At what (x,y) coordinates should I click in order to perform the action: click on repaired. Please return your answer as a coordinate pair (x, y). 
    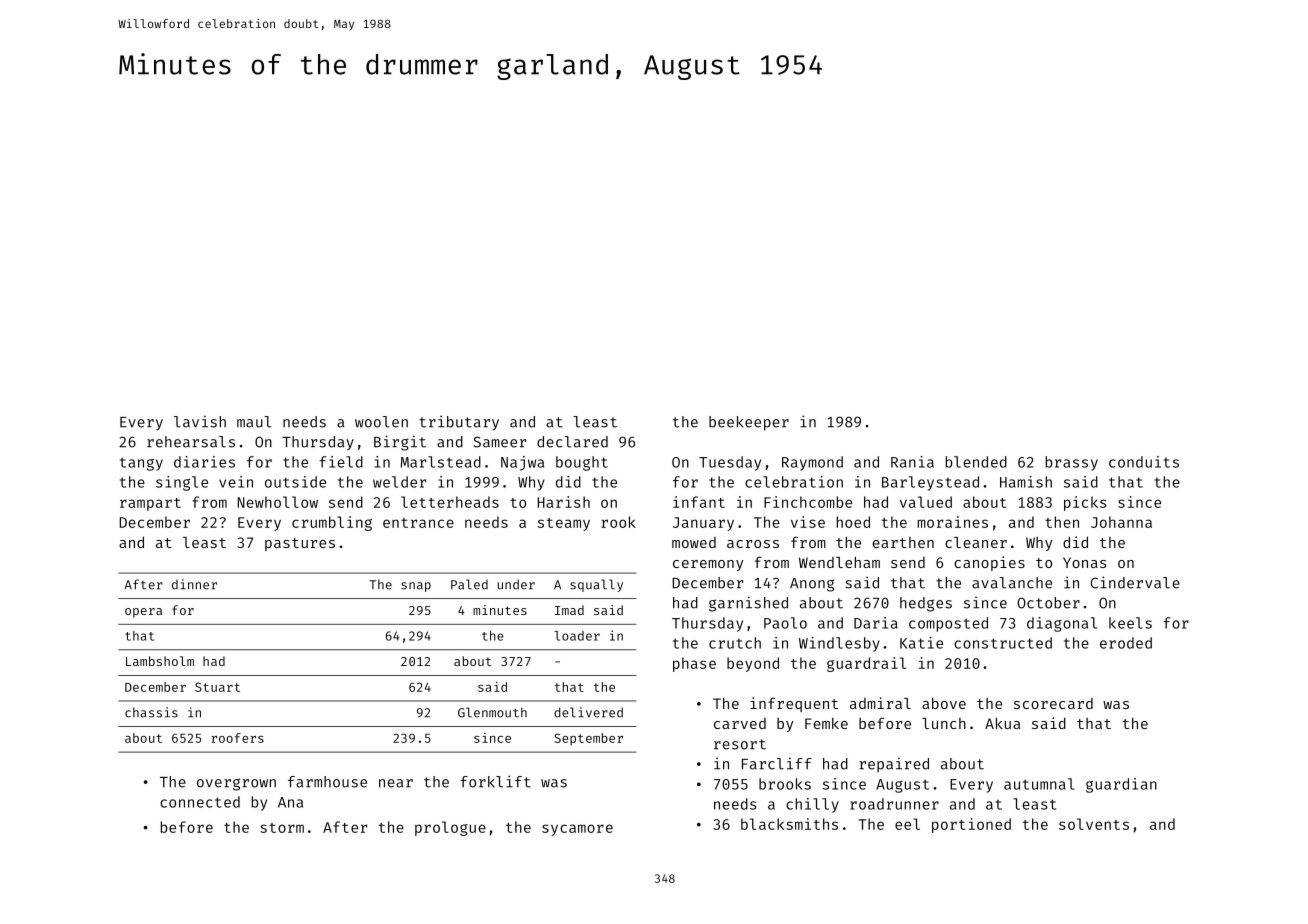
    Looking at the image, I should click on (894, 765).
